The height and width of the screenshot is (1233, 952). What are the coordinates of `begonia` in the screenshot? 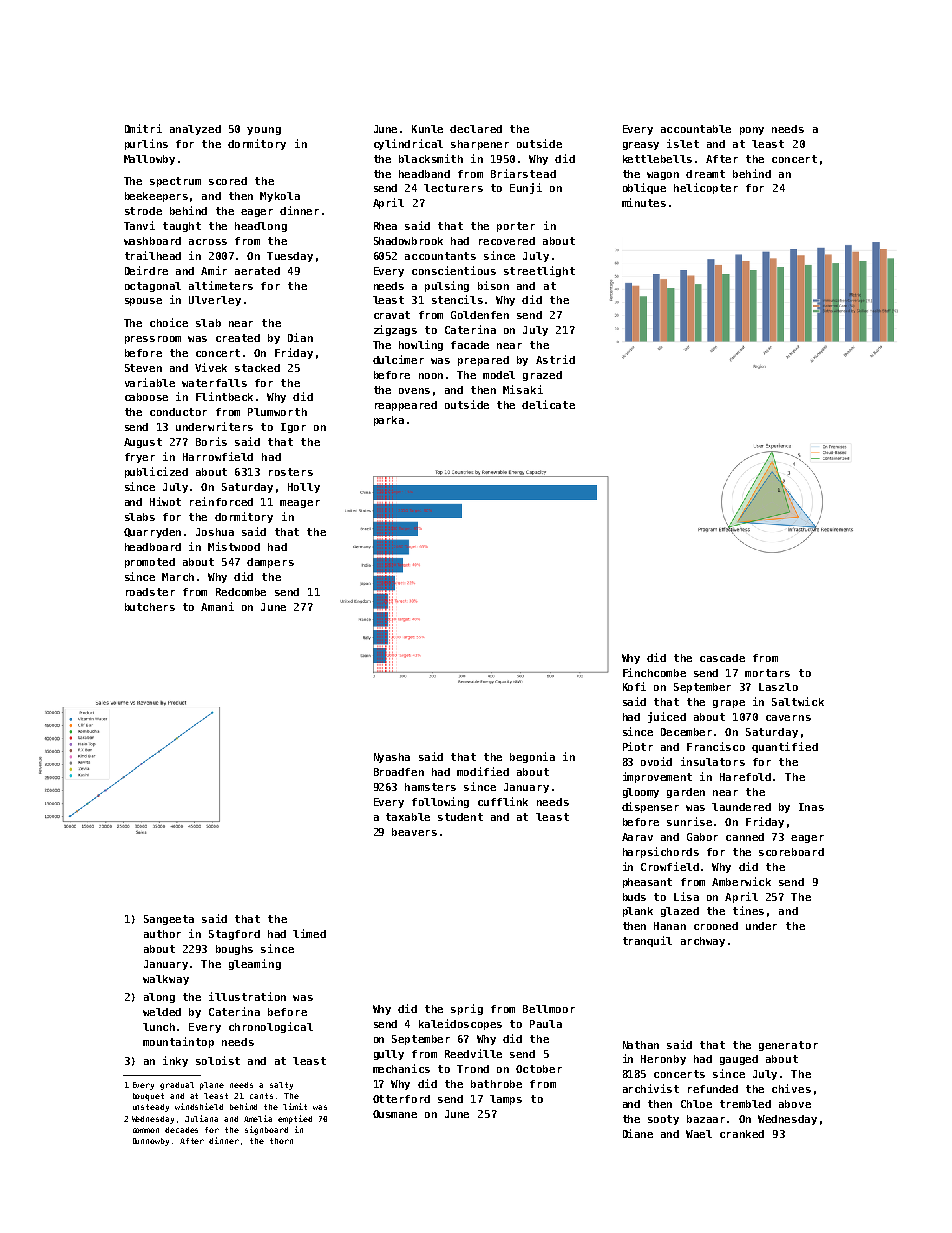 It's located at (532, 757).
